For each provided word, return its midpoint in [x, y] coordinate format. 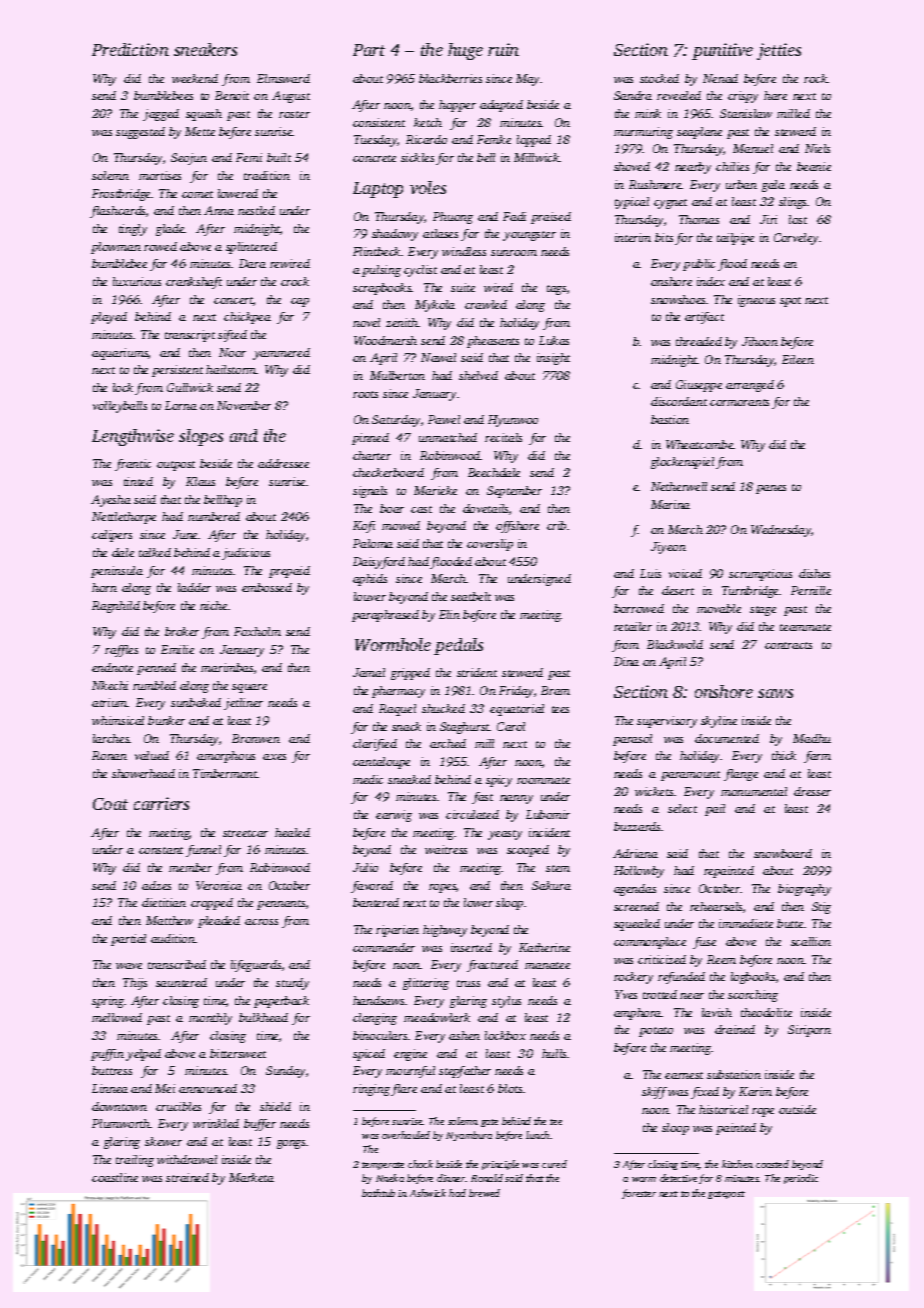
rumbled [154, 685]
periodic [801, 1179]
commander [384, 947]
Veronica [219, 885]
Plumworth [121, 1123]
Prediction [130, 49]
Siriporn [809, 1031]
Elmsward [283, 78]
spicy [499, 781]
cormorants [739, 402]
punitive [722, 51]
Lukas [554, 340]
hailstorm [231, 369]
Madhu [812, 738]
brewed [484, 1193]
